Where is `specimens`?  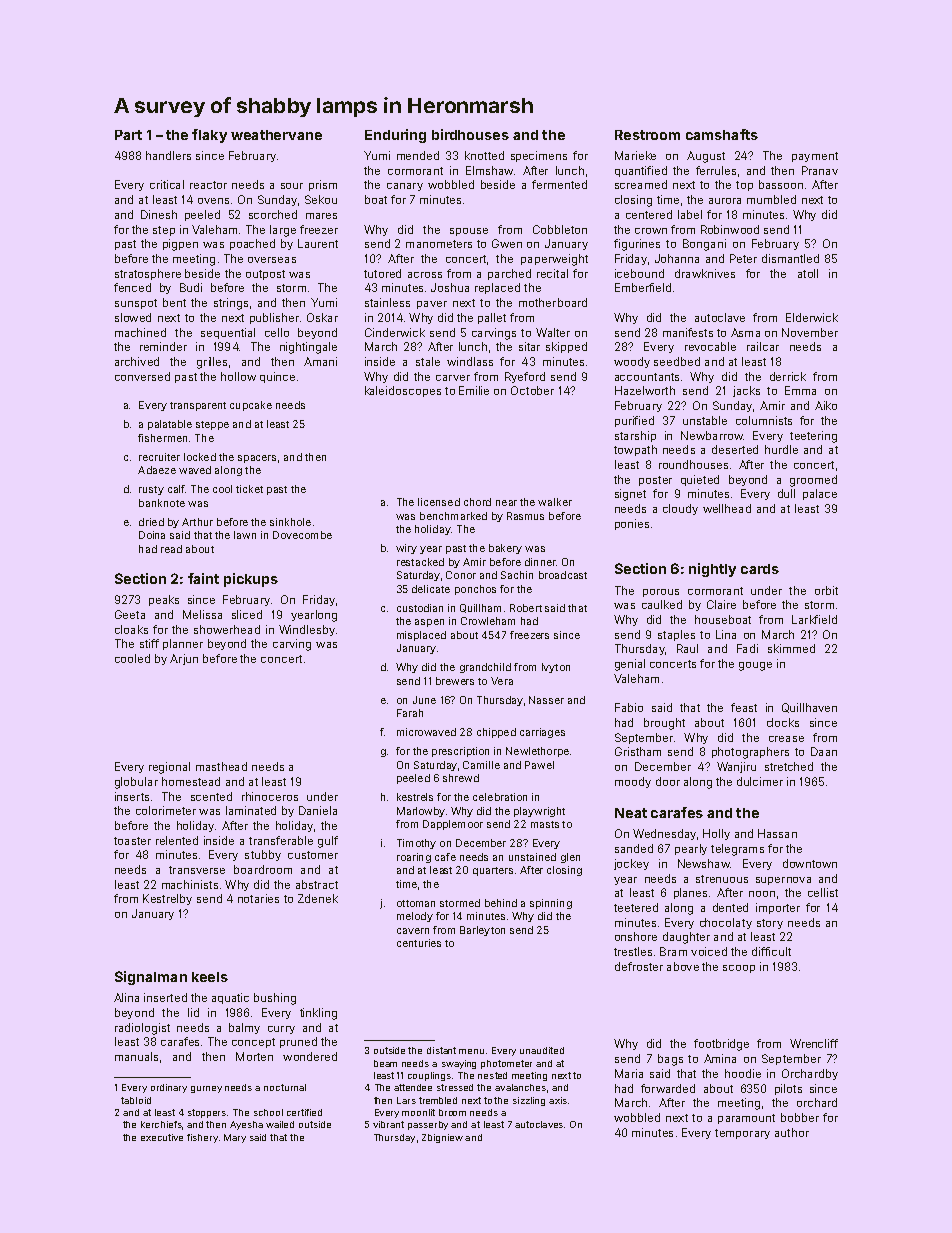 specimens is located at coordinates (539, 156).
